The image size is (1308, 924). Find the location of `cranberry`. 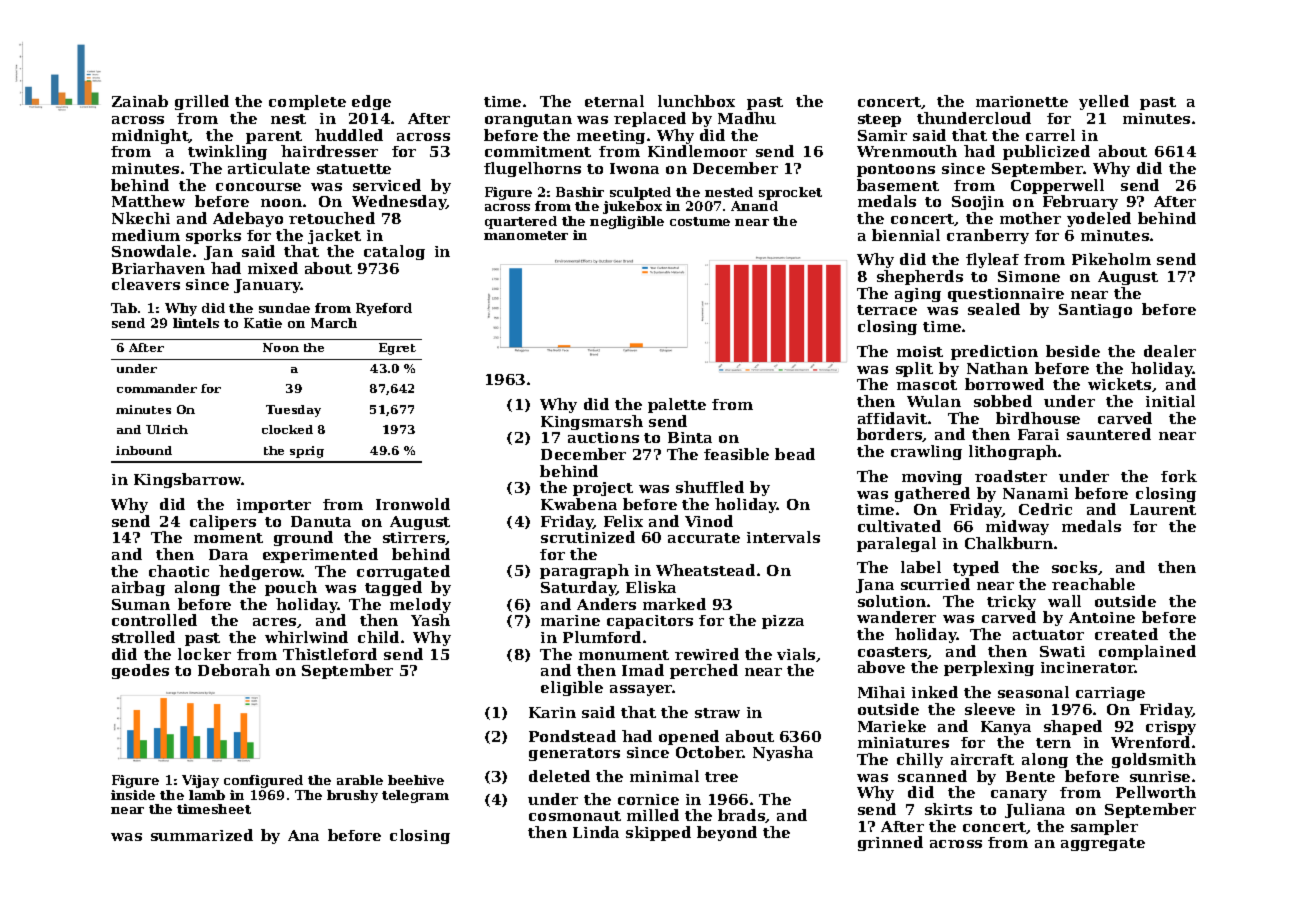

cranberry is located at coordinates (988, 236).
